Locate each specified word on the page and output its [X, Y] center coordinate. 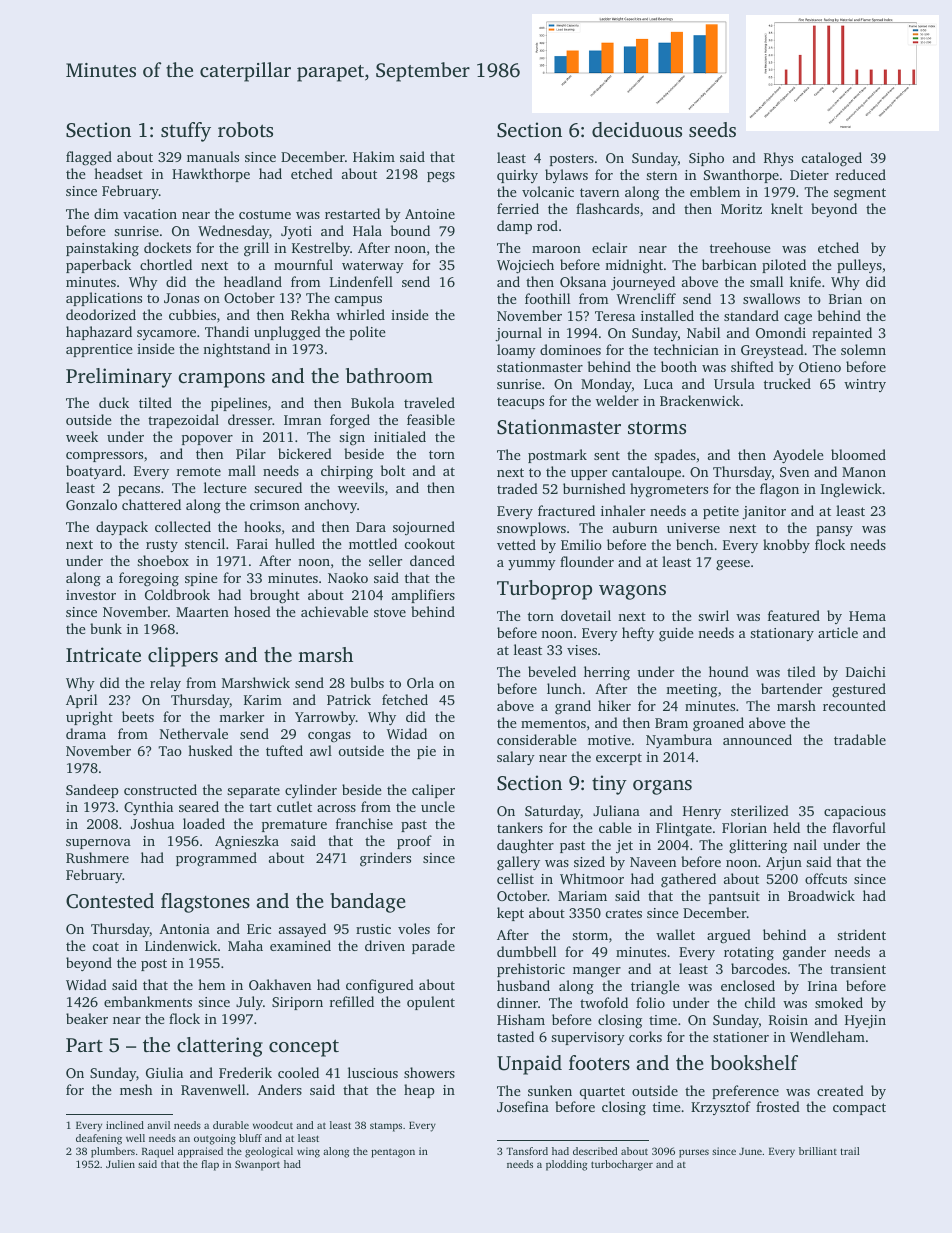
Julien [120, 1164]
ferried [518, 208]
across [336, 808]
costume [265, 214]
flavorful [859, 827]
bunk [106, 628]
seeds [712, 129]
